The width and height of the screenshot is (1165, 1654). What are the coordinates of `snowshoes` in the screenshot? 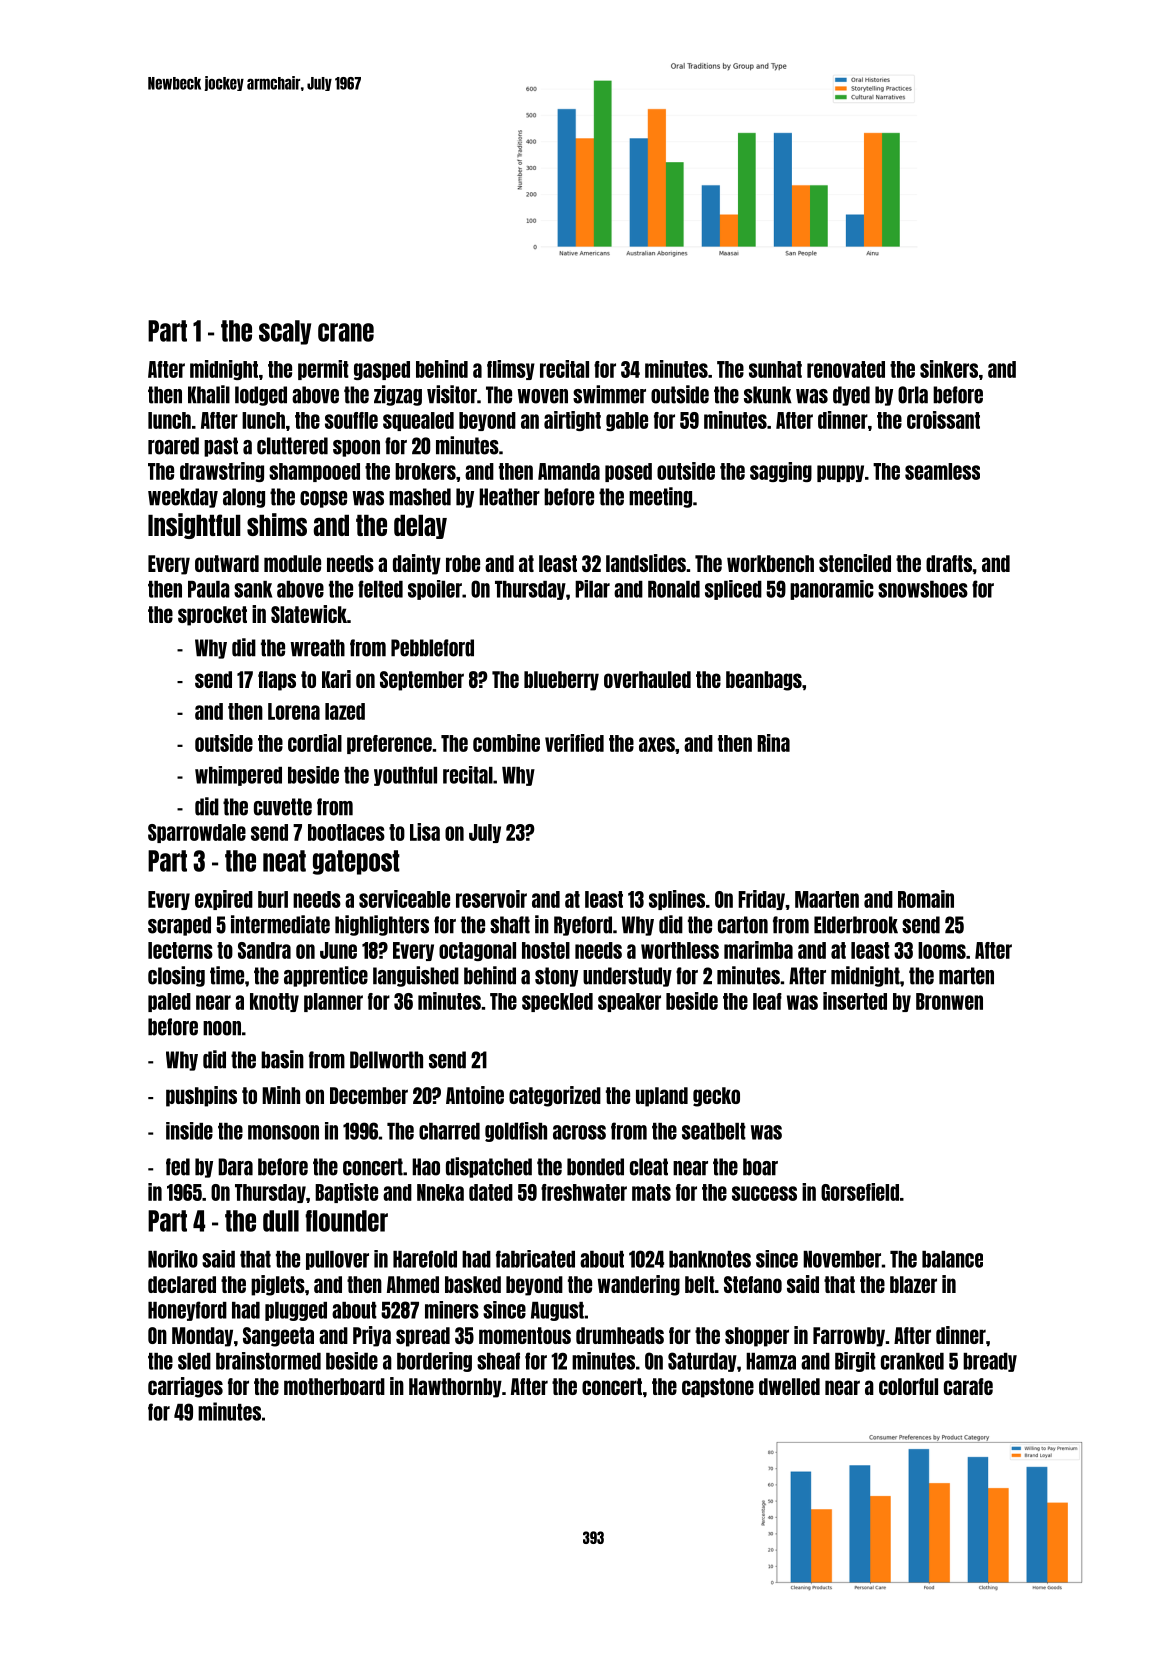 It's located at (923, 589).
